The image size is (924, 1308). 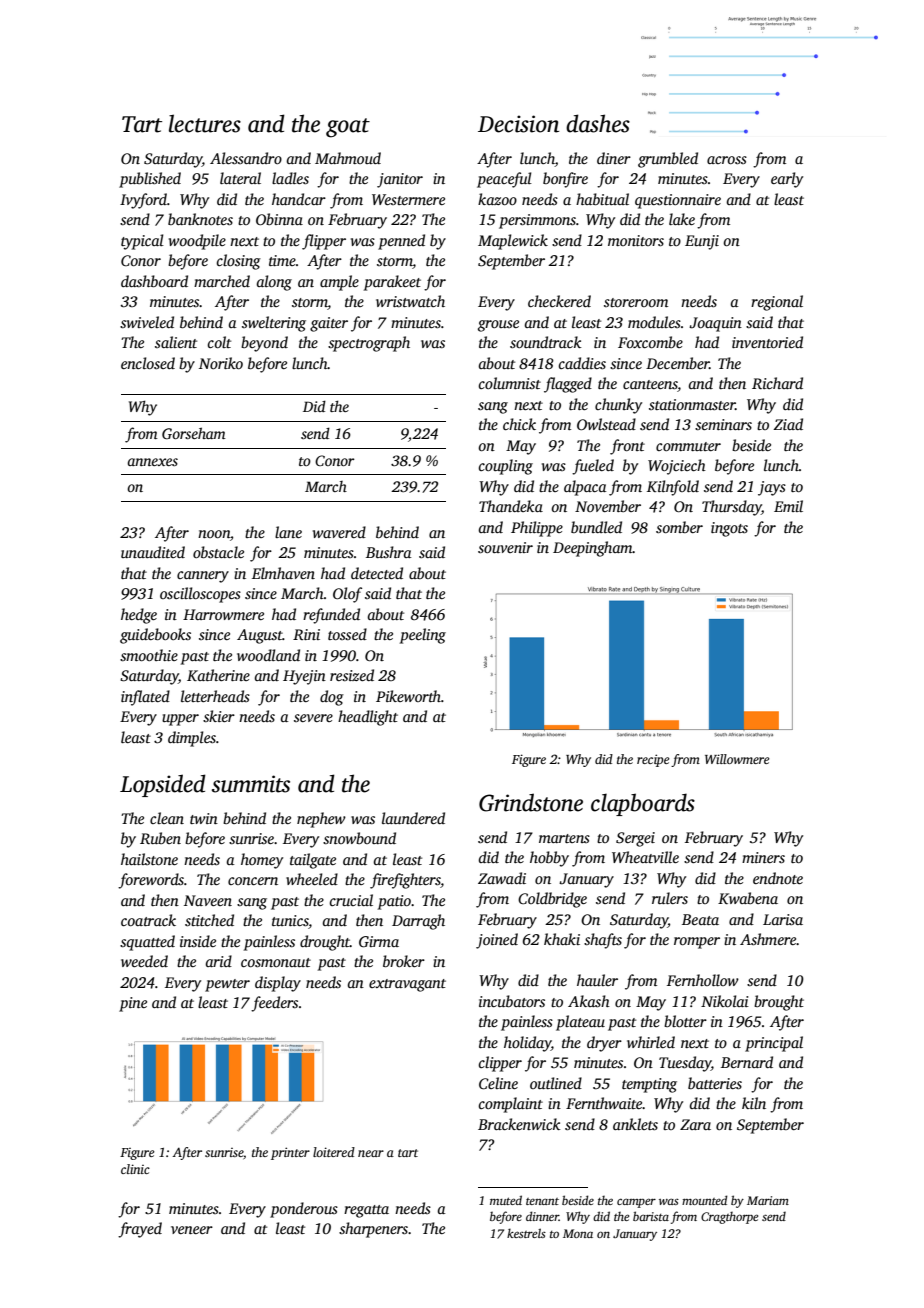 What do you see at coordinates (389, 552) in the image?
I see `Bushra` at bounding box center [389, 552].
